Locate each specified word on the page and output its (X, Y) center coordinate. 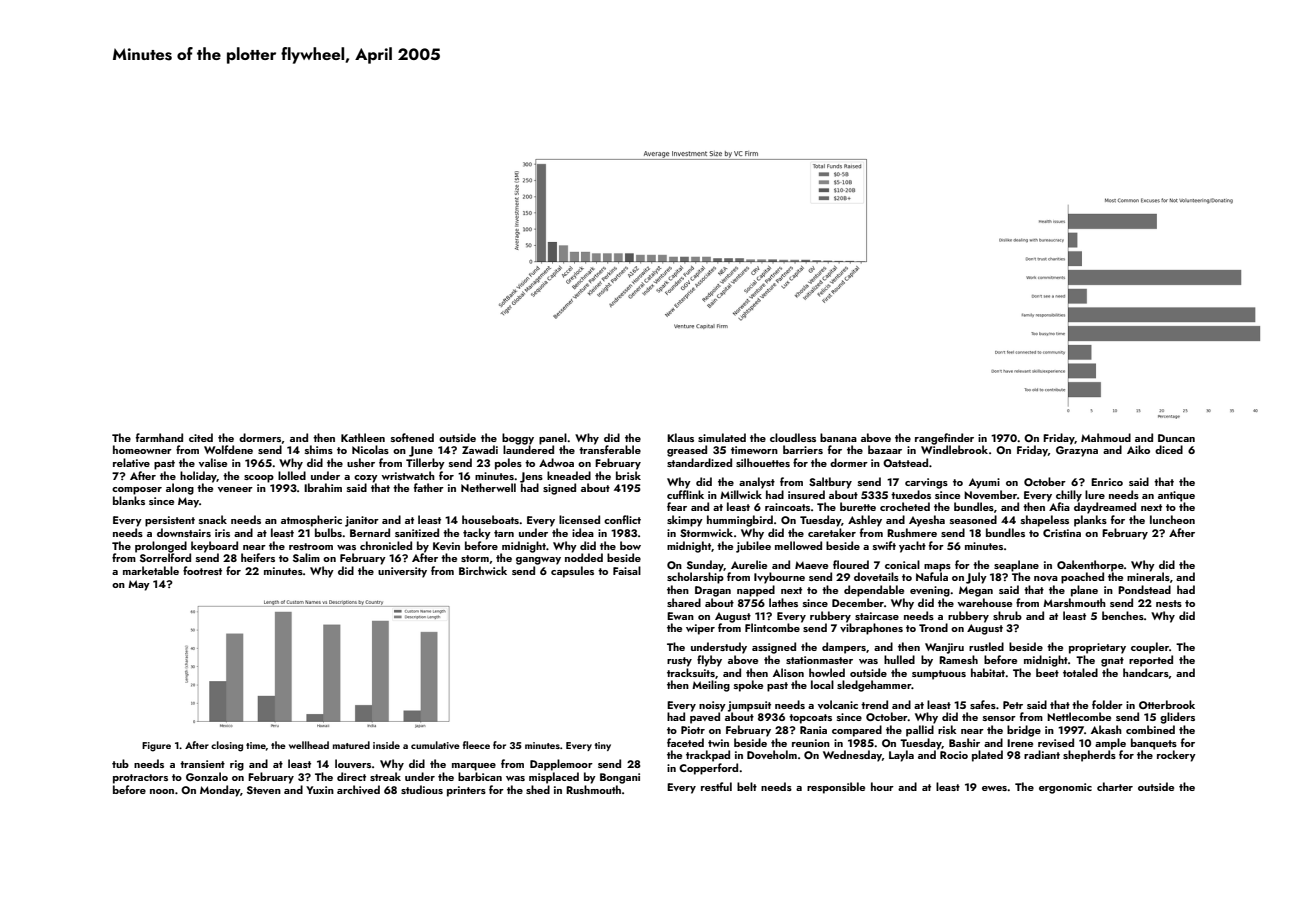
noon (162, 791)
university (402, 572)
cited (201, 437)
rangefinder (944, 439)
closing (227, 746)
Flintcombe (772, 627)
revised (1056, 742)
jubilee (753, 547)
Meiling (711, 686)
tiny (602, 746)
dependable (874, 591)
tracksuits (691, 672)
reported (1151, 661)
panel (553, 439)
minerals (1148, 576)
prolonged (161, 547)
